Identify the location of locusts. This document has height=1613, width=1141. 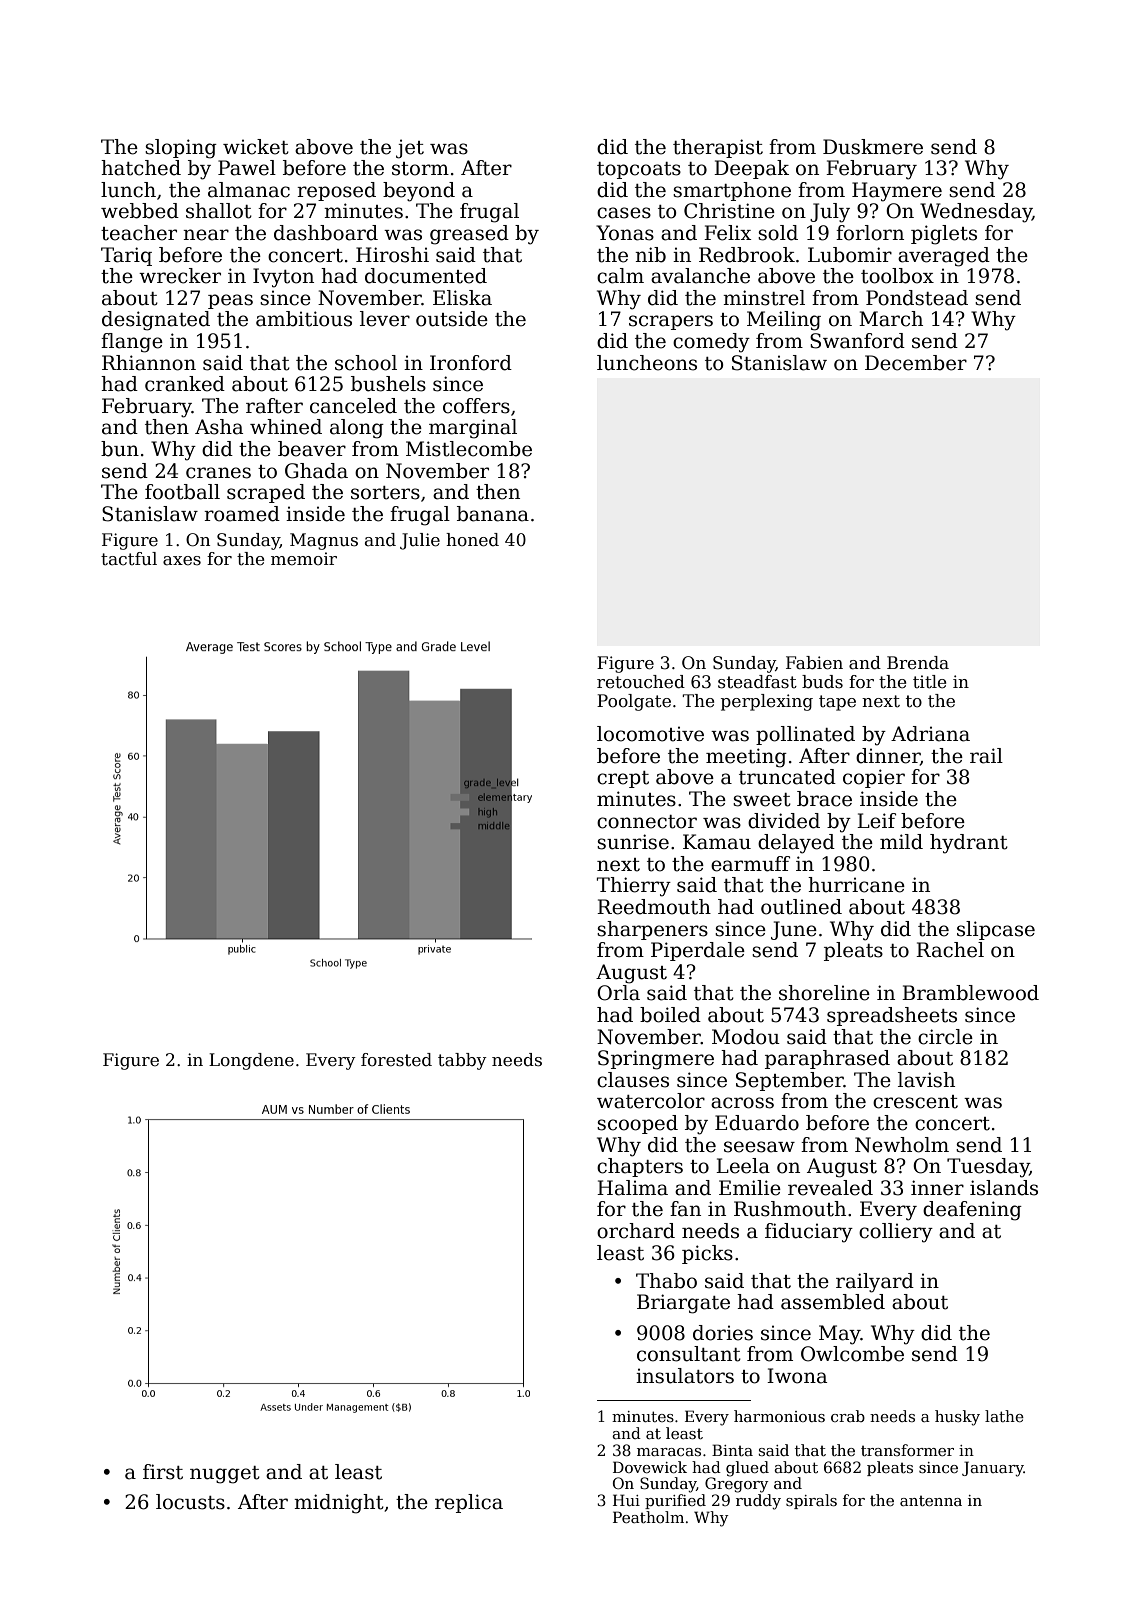
(190, 1502).
